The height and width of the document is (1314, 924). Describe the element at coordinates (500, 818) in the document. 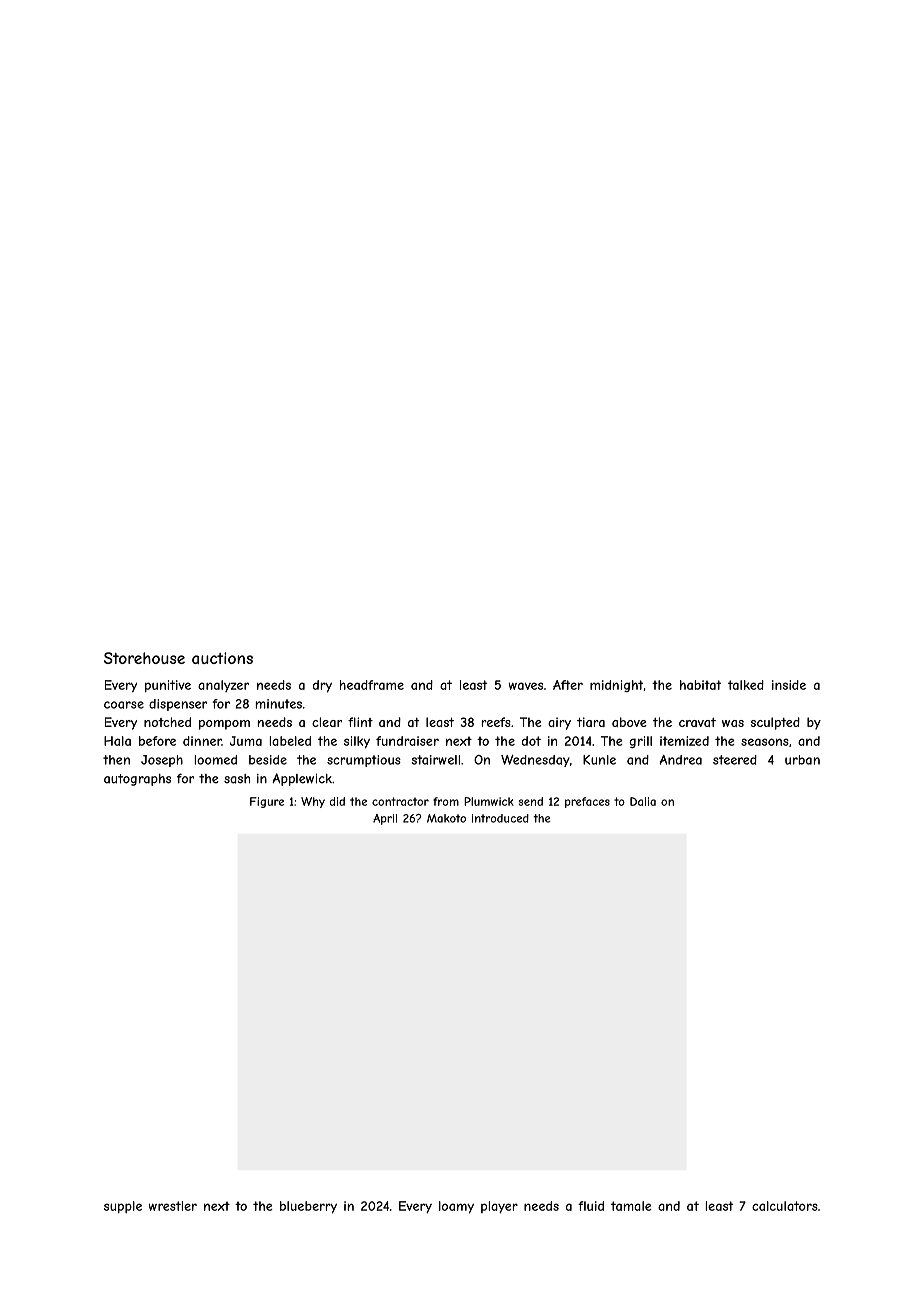

I see `introduced` at that location.
